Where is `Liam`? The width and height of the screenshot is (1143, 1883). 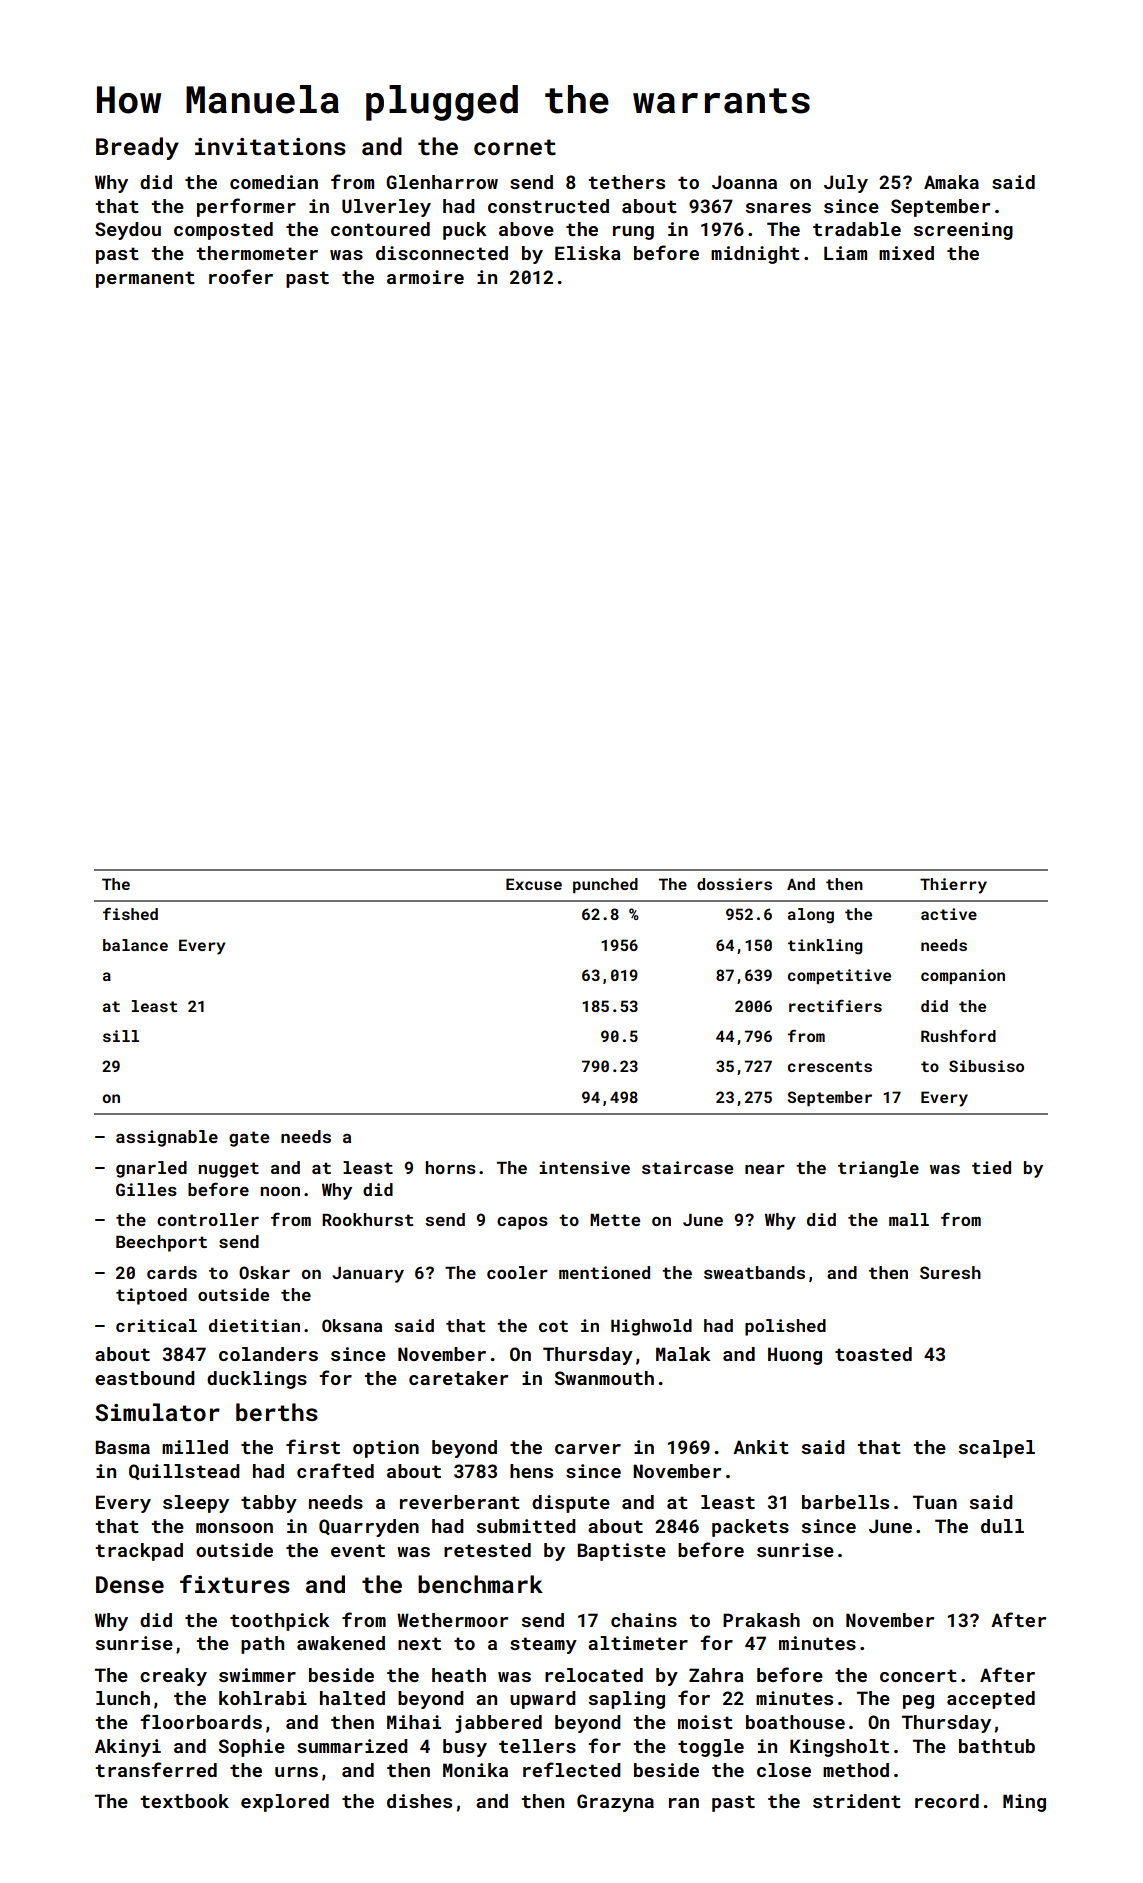
Liam is located at coordinates (845, 253).
